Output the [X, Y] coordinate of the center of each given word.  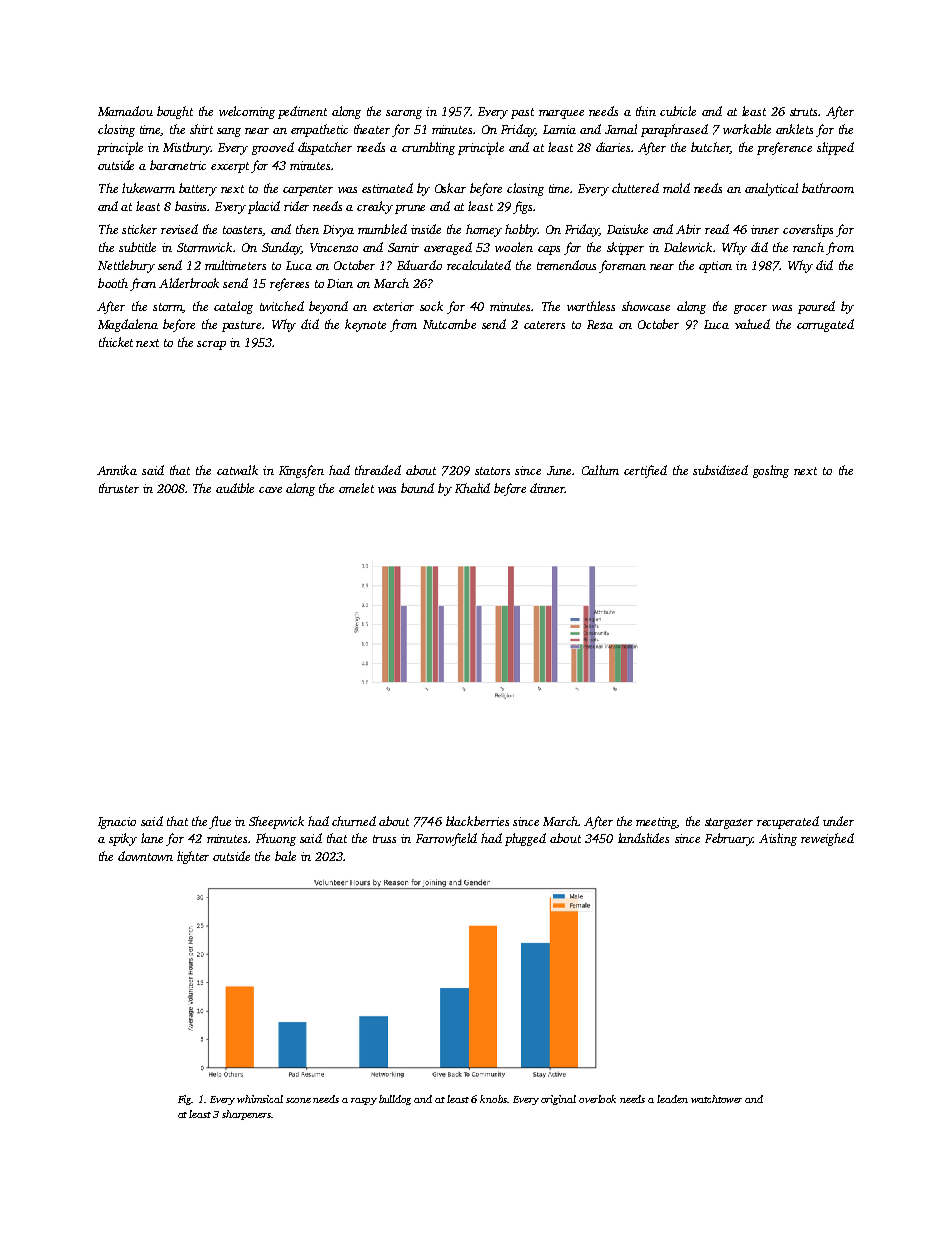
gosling [771, 471]
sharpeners [246, 1115]
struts [803, 112]
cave [270, 490]
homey [484, 230]
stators [492, 471]
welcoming [247, 112]
